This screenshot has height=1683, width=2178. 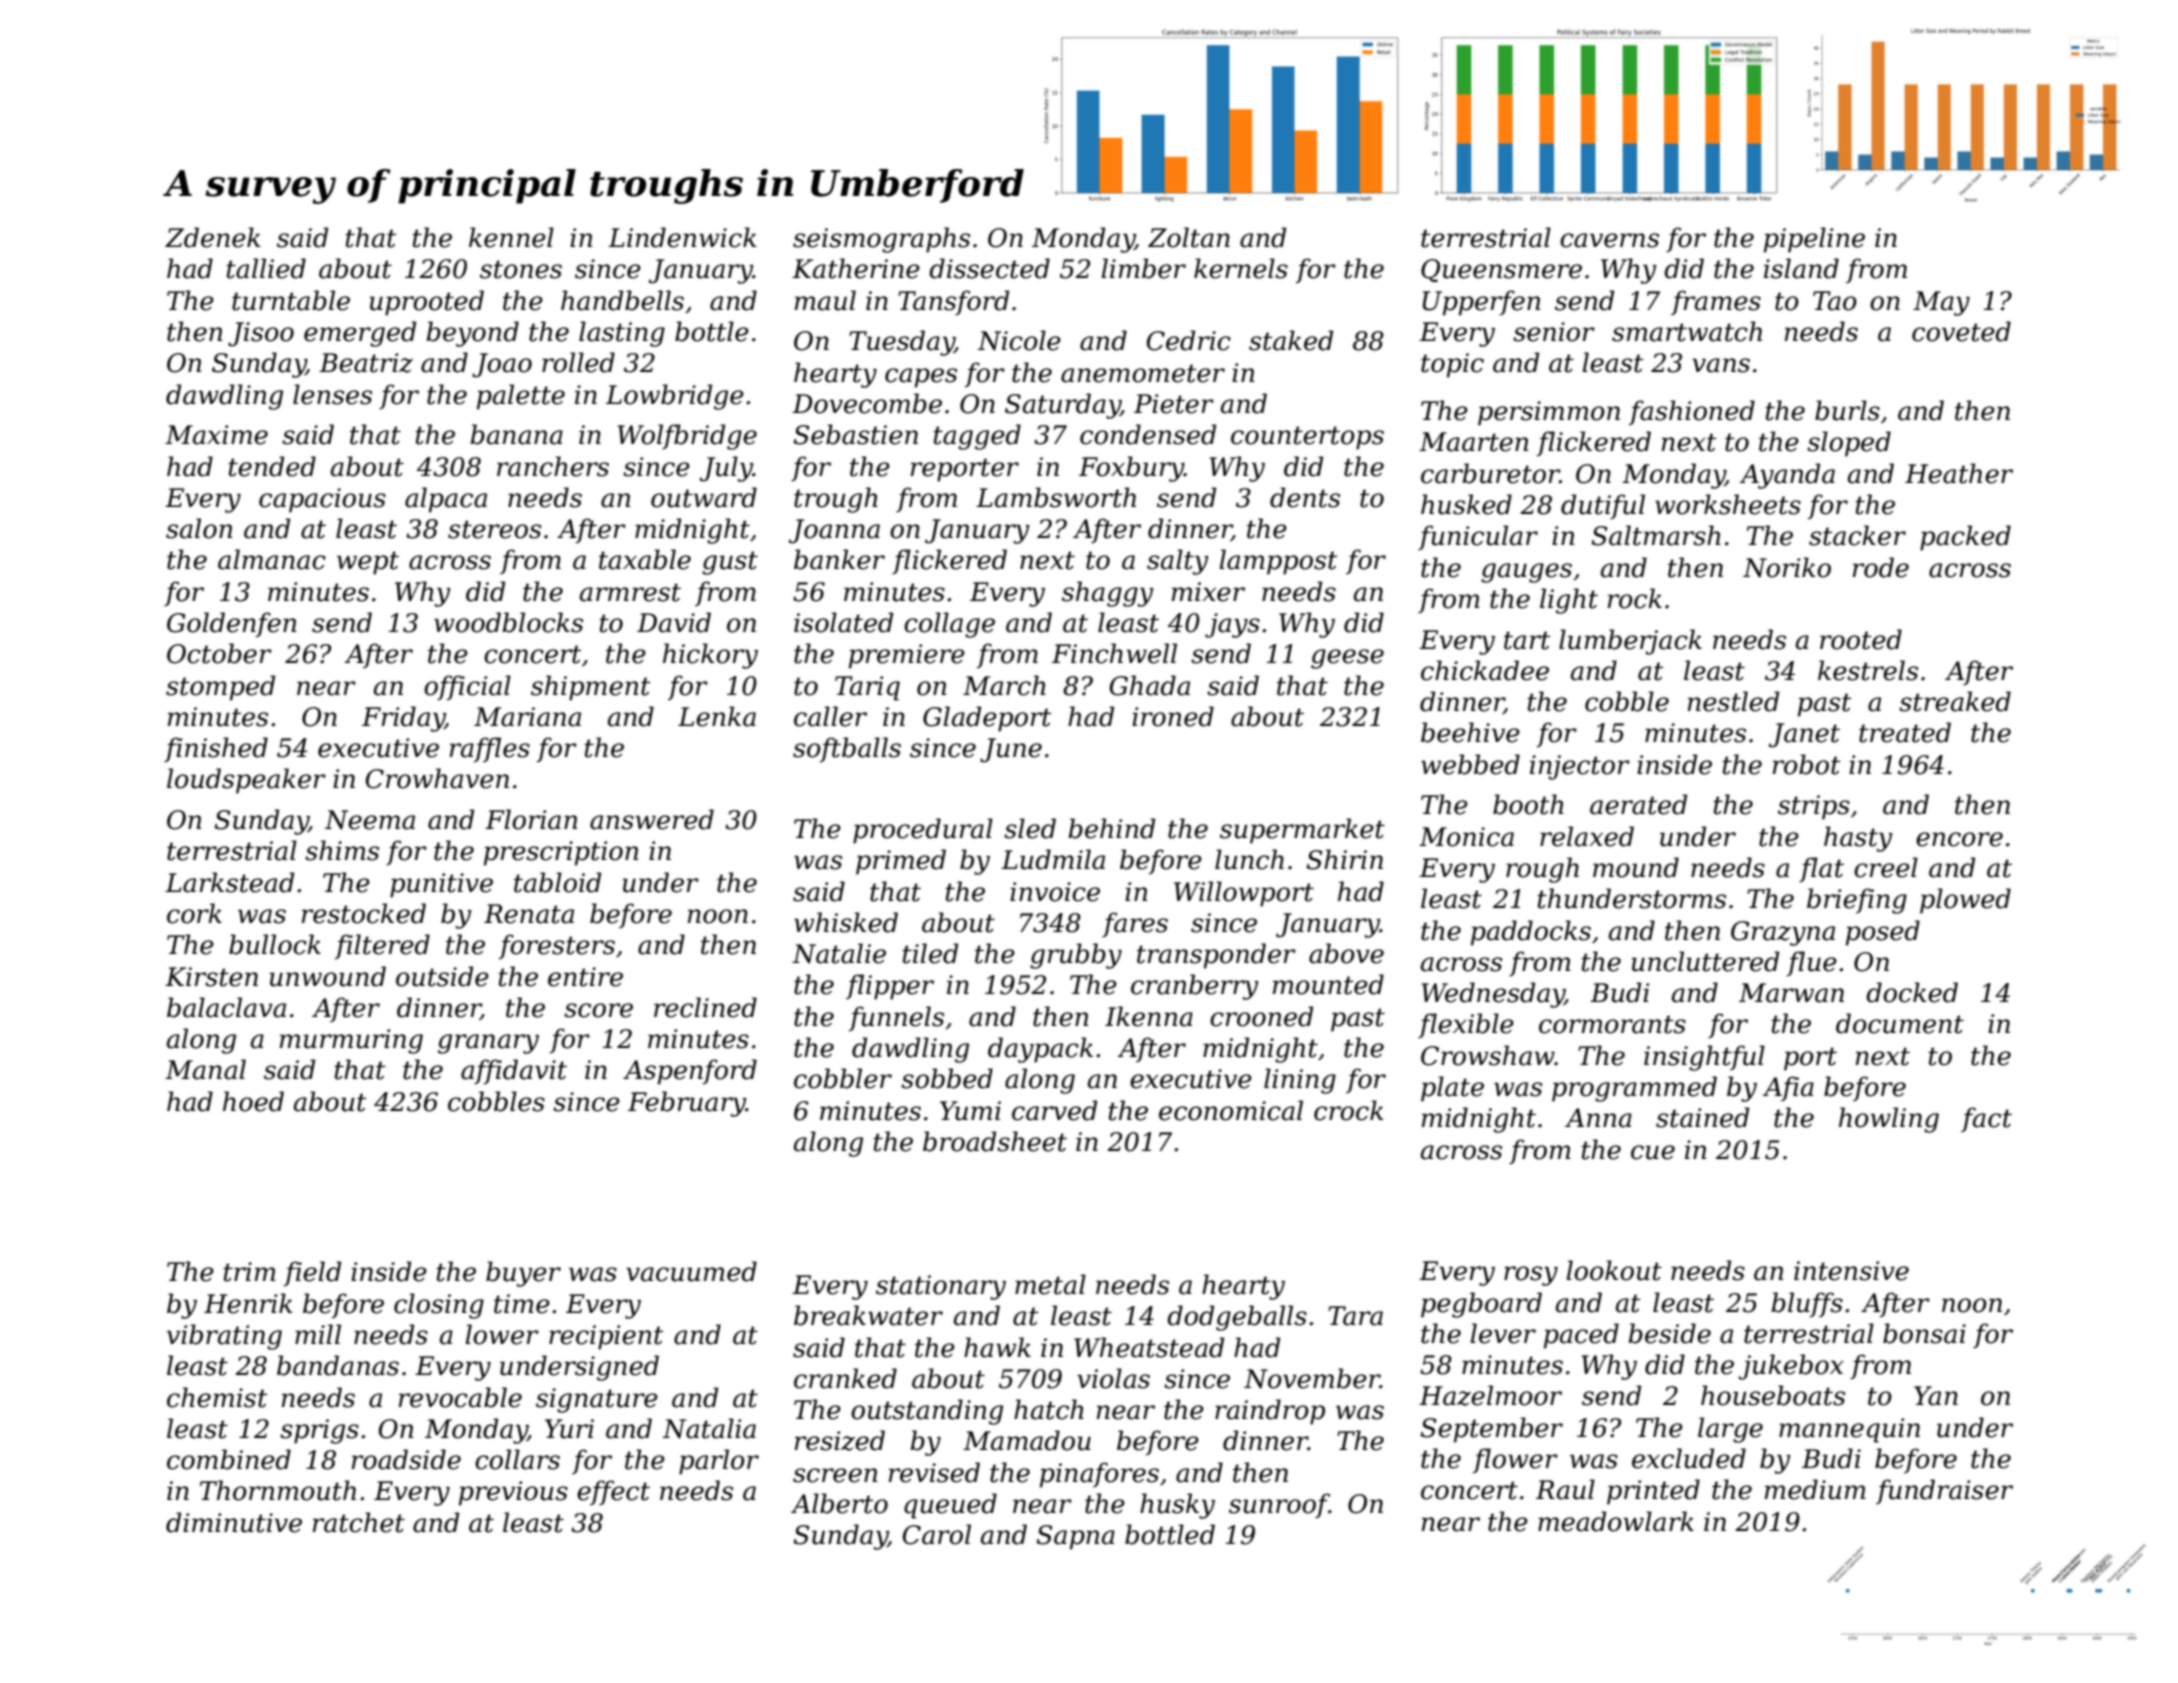 I want to click on kennel, so click(x=511, y=237).
